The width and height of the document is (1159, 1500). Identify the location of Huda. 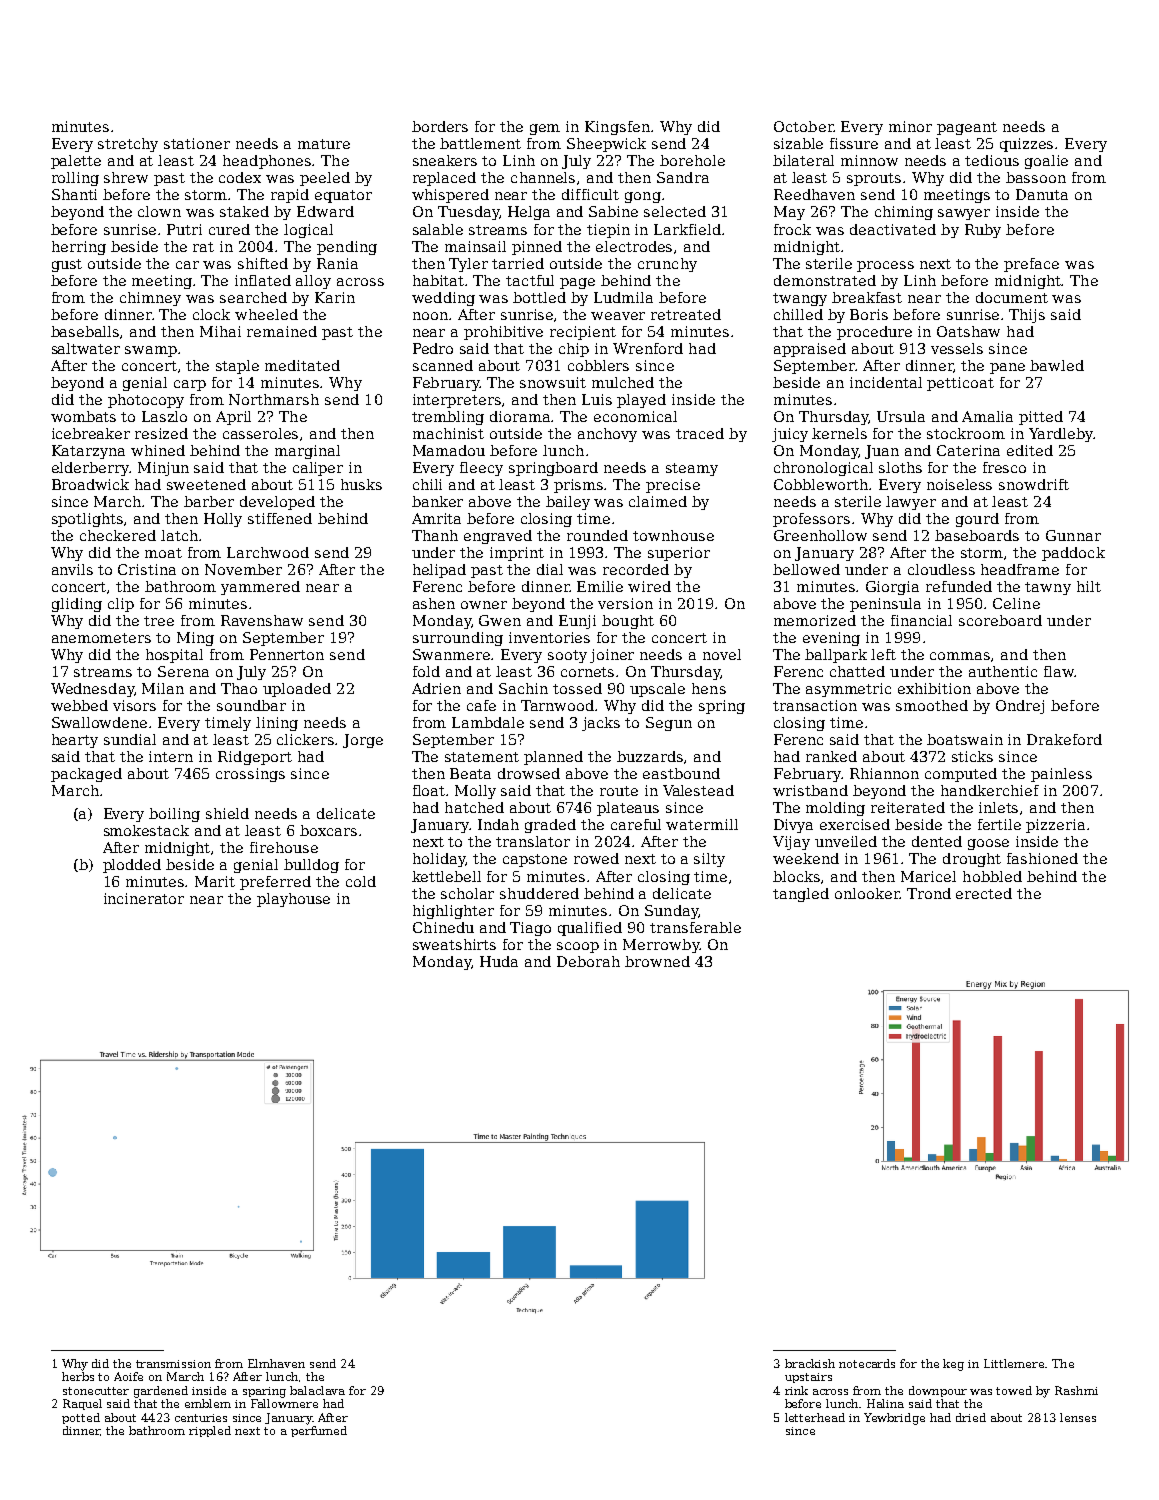
(499, 961).
